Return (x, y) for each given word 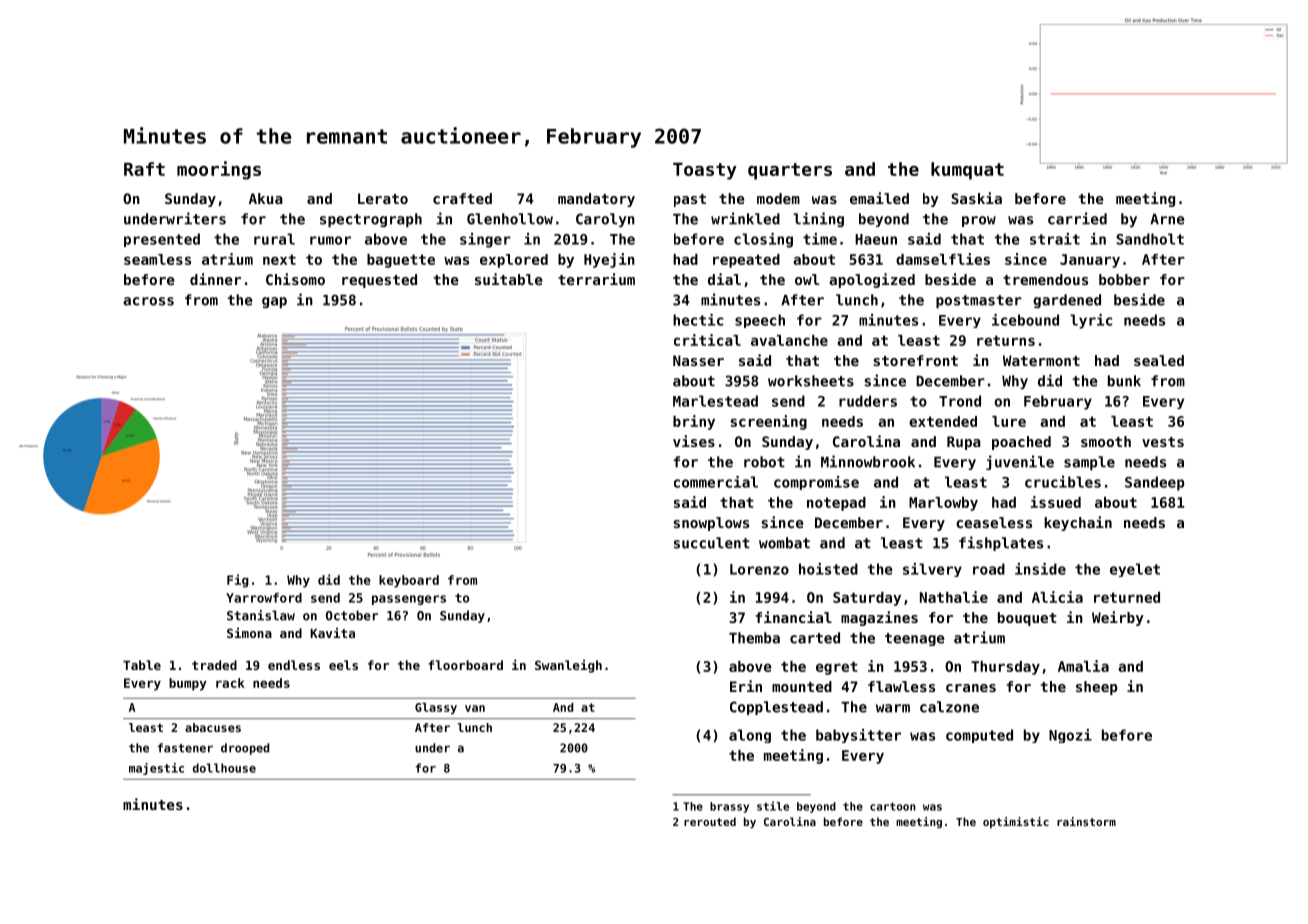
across (148, 301)
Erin (746, 686)
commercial (716, 482)
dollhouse (224, 768)
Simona (249, 632)
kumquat (967, 171)
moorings (219, 170)
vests (1163, 442)
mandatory (596, 200)
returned (1127, 597)
